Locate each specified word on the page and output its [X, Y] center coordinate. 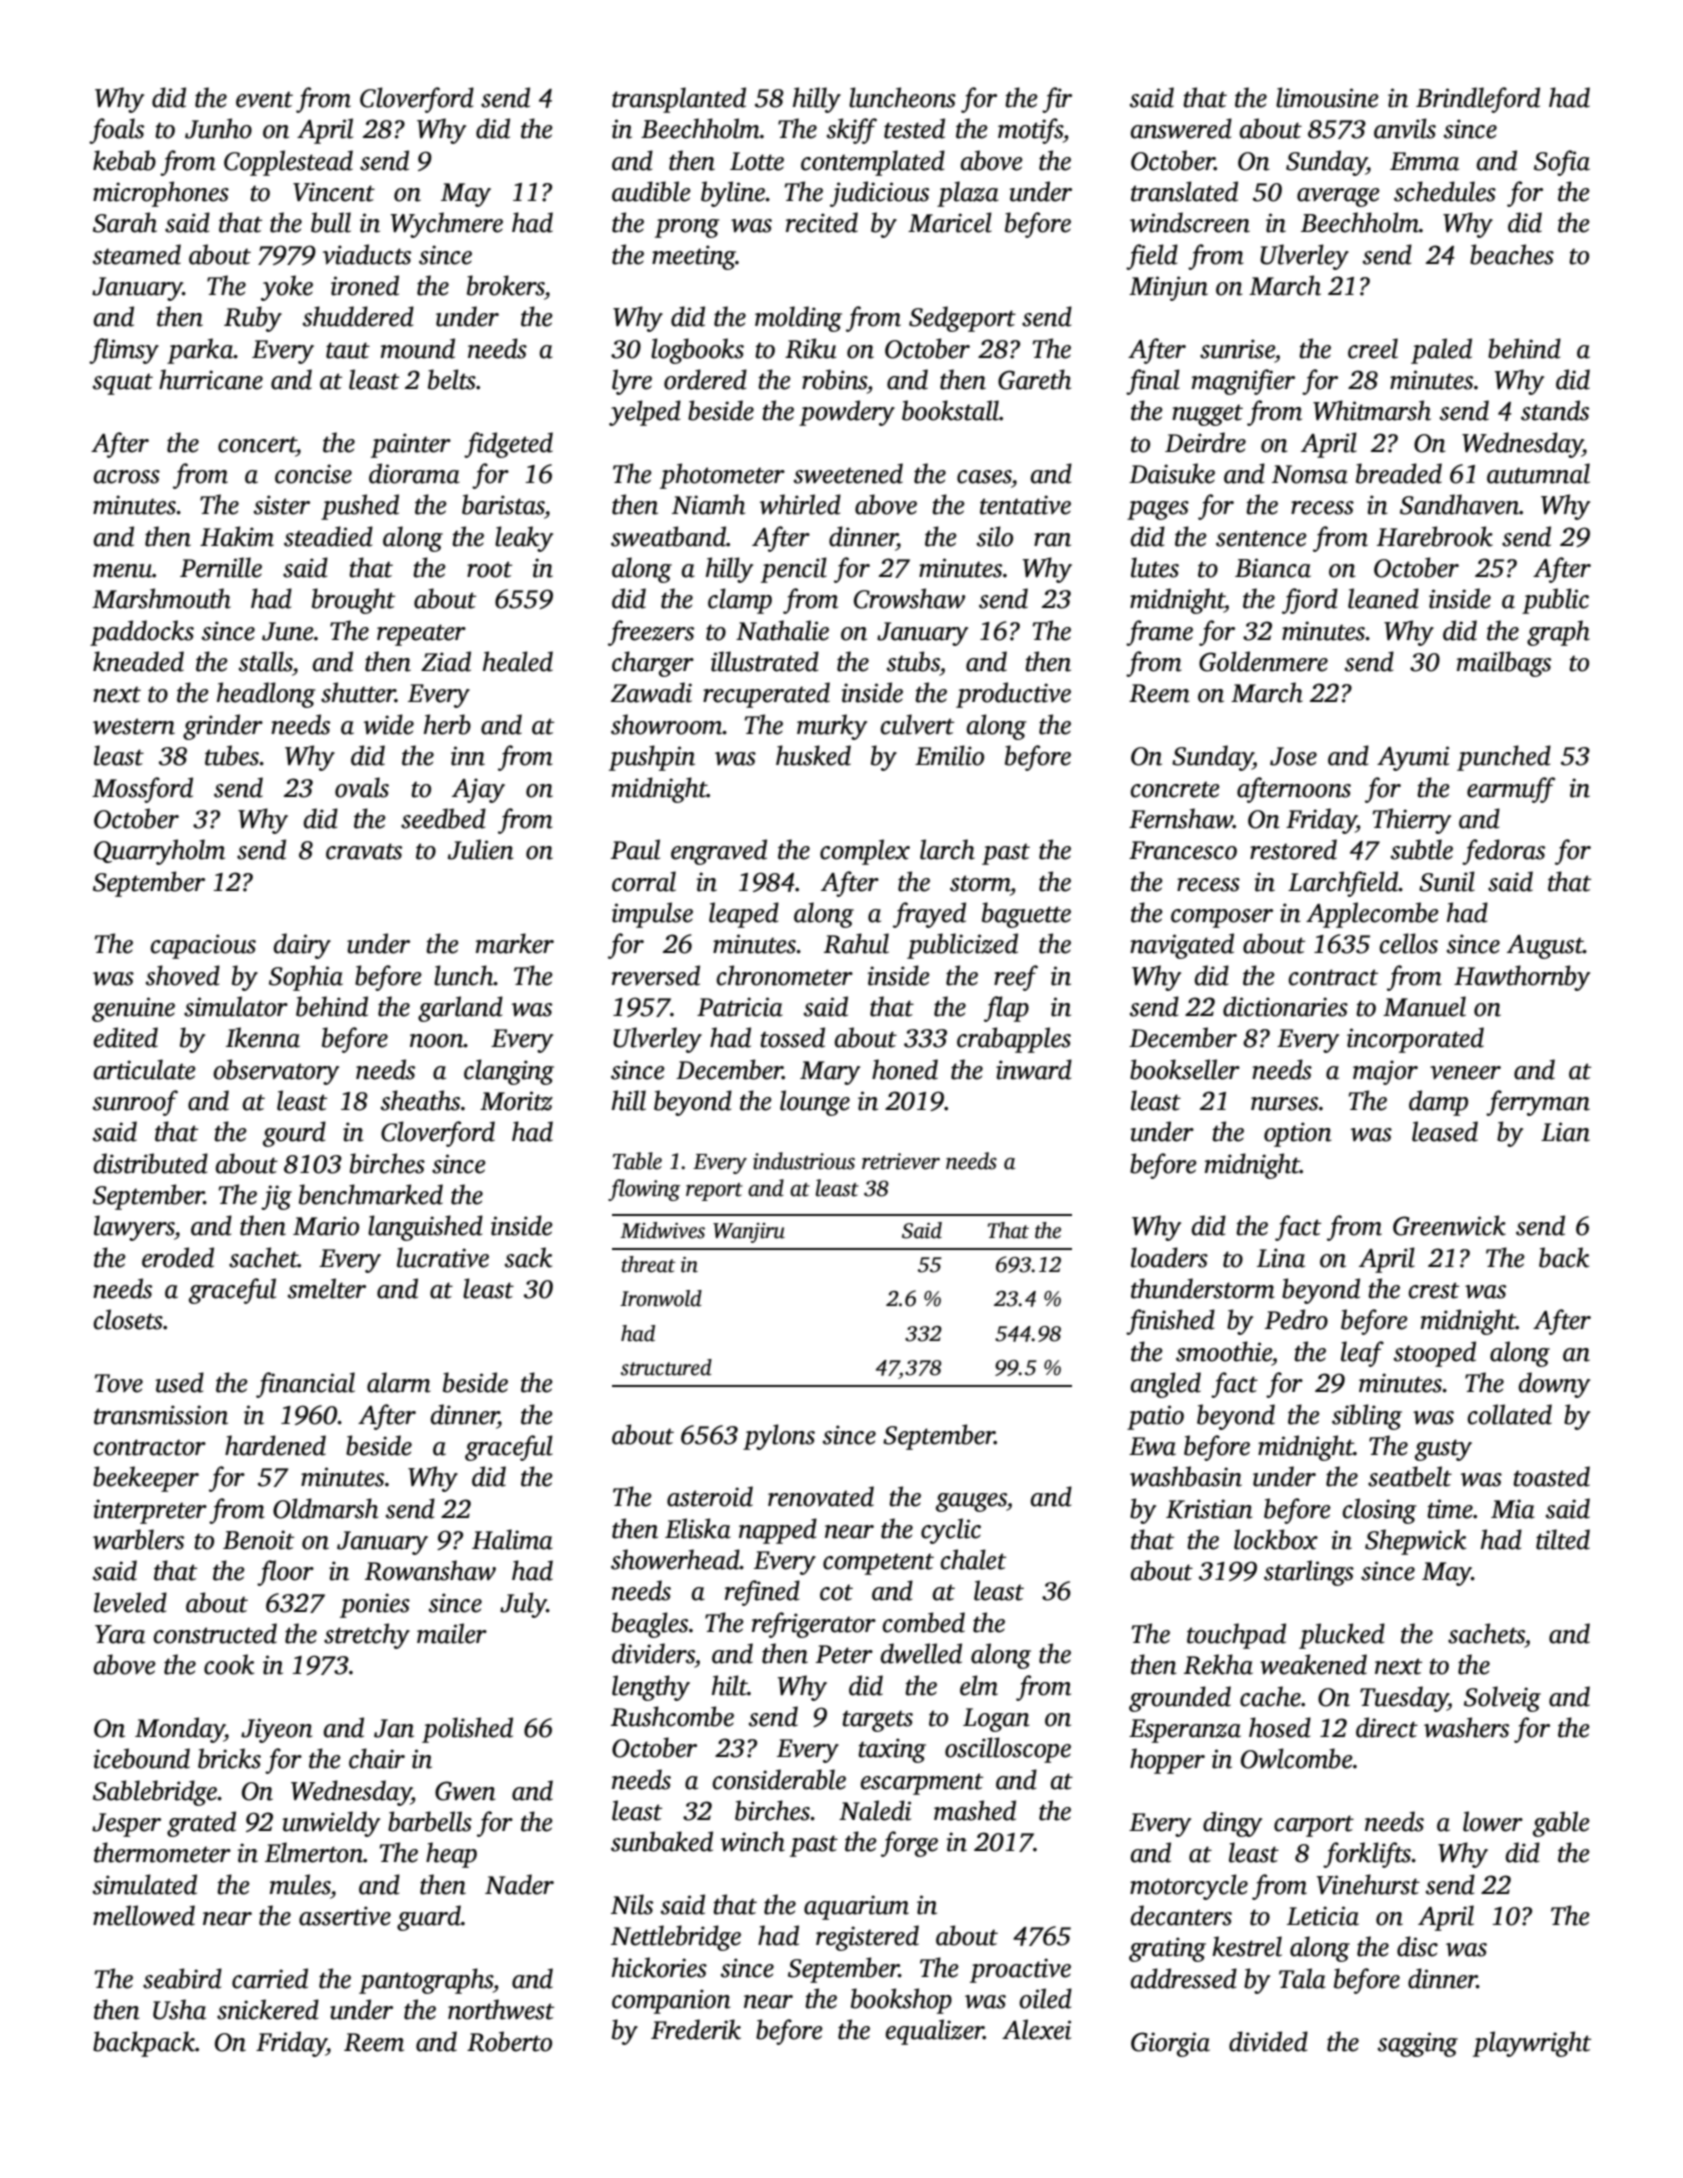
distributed [151, 1163]
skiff [852, 131]
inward [1034, 1069]
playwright [1532, 2044]
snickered [268, 2009]
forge [909, 1844]
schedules [1445, 191]
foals [116, 131]
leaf [1362, 1354]
